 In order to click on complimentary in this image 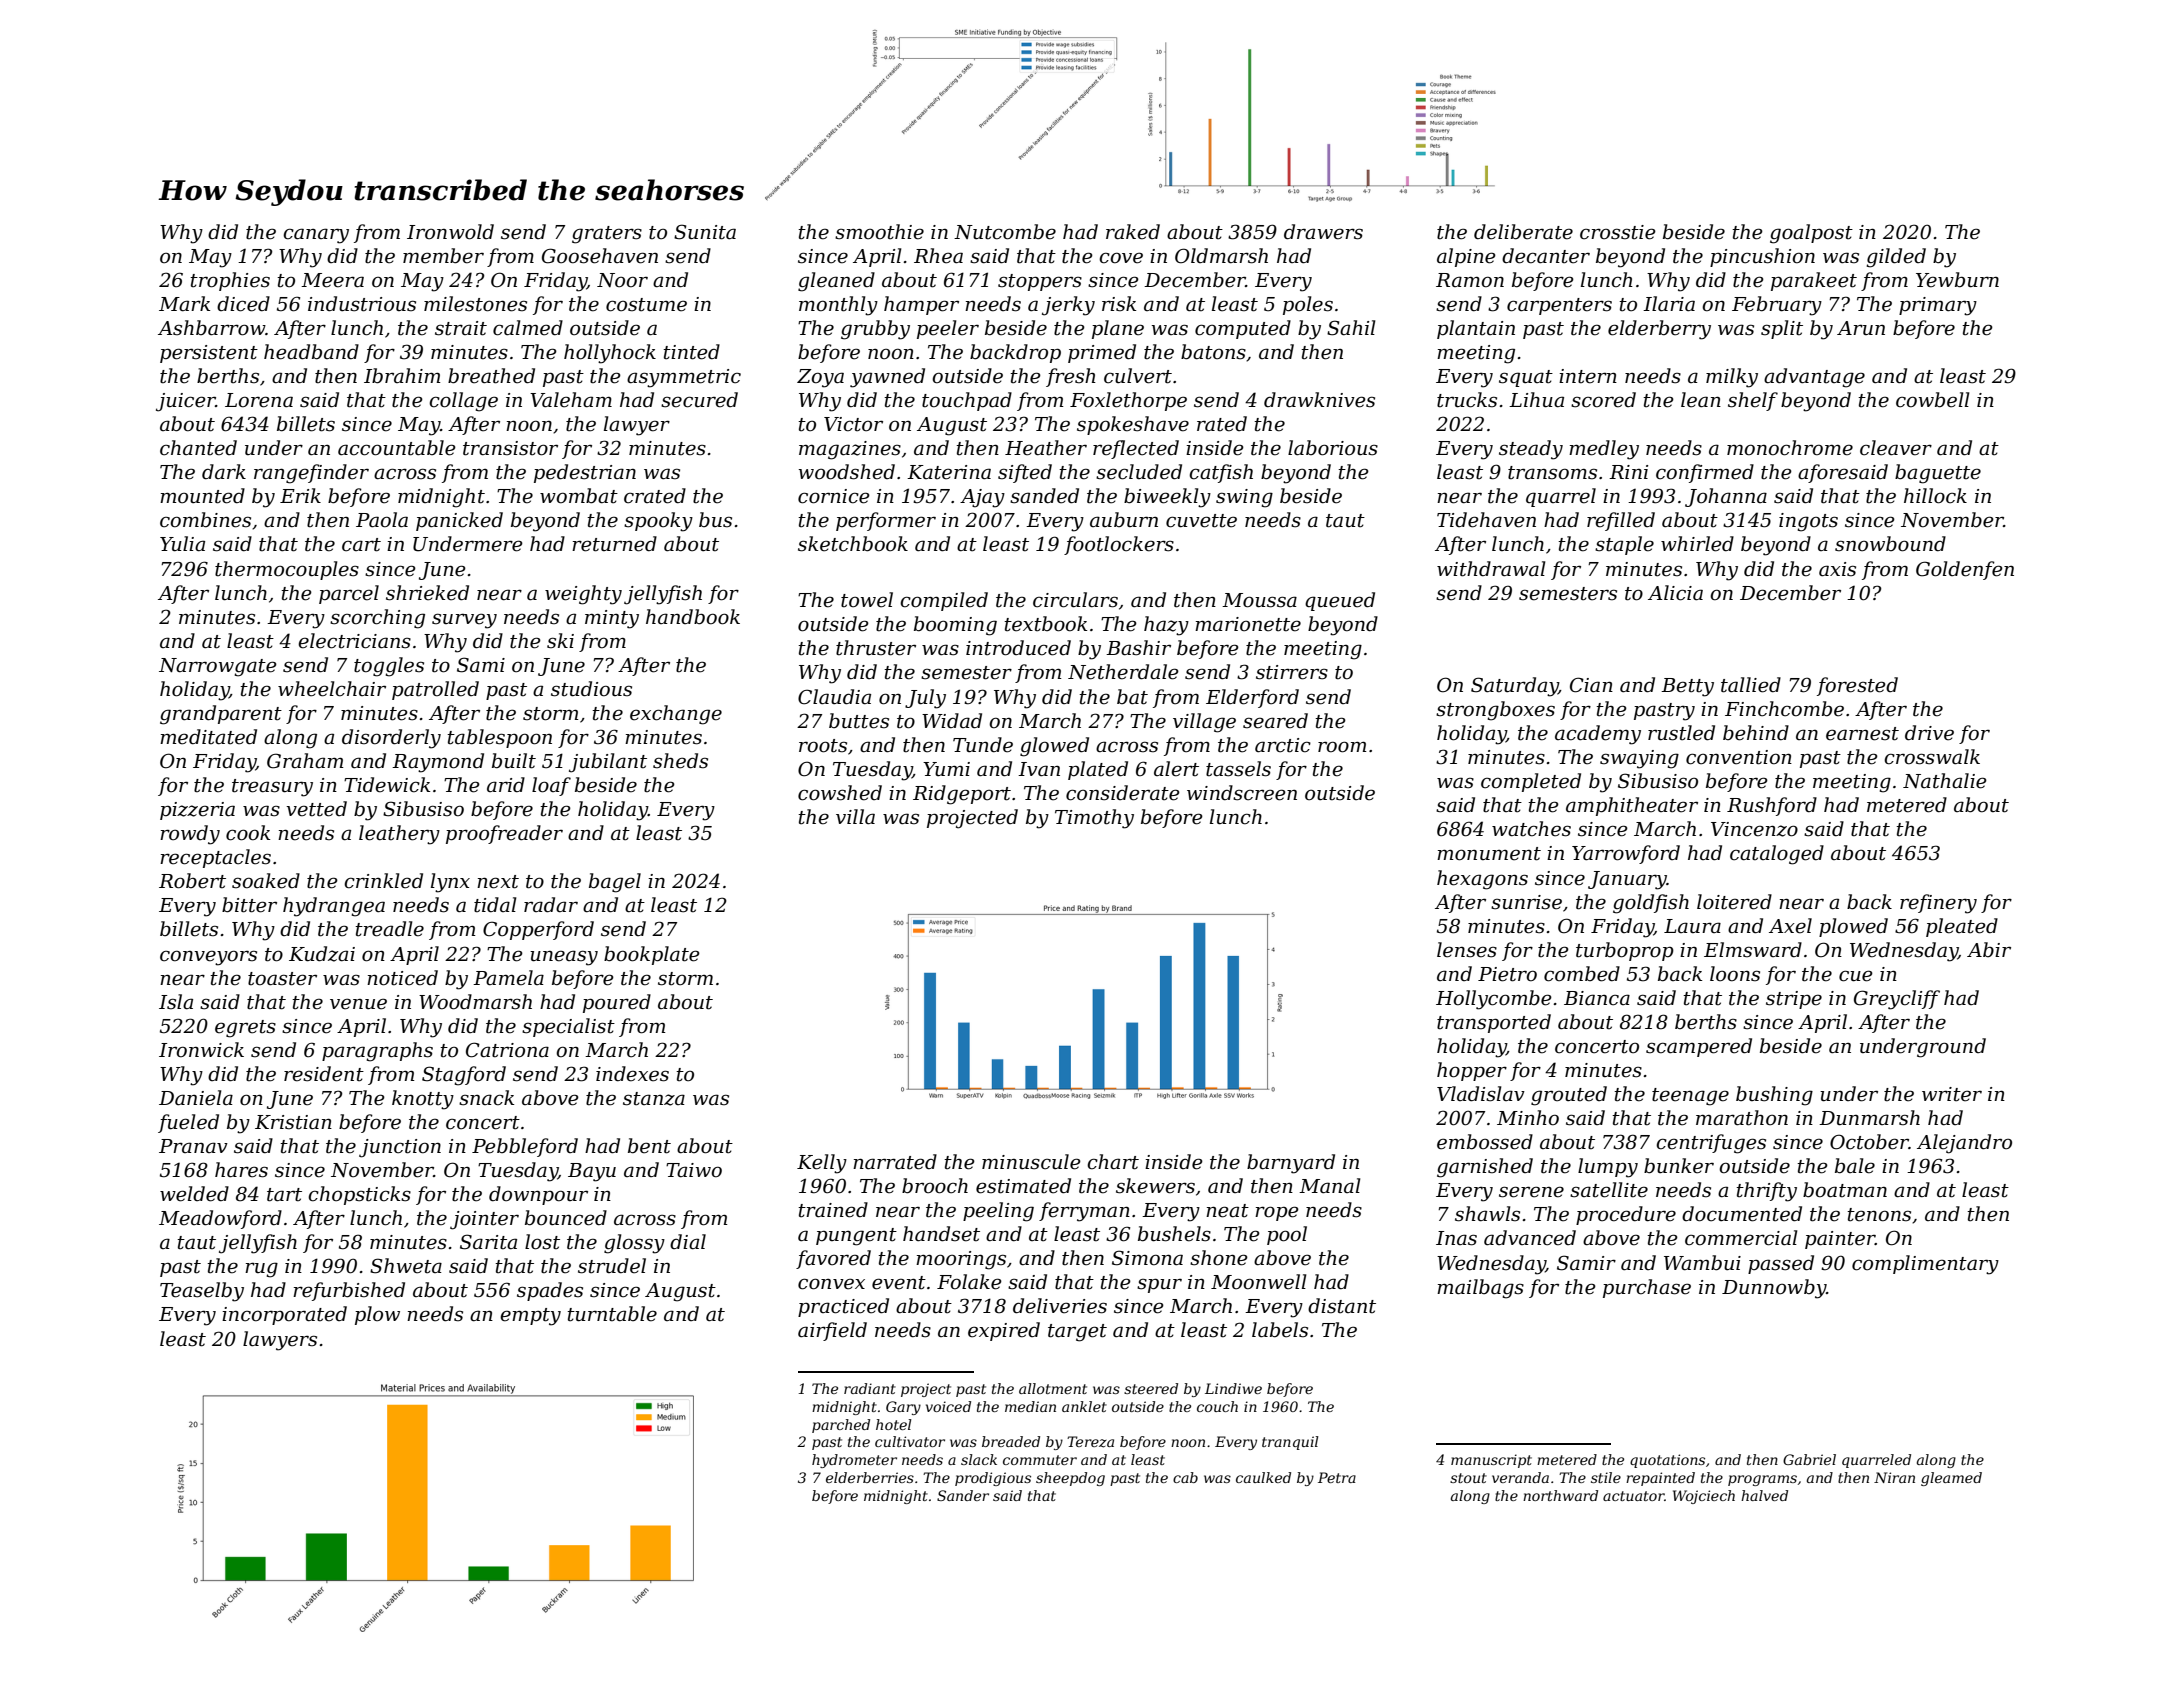, I will do `click(1925, 1265)`.
